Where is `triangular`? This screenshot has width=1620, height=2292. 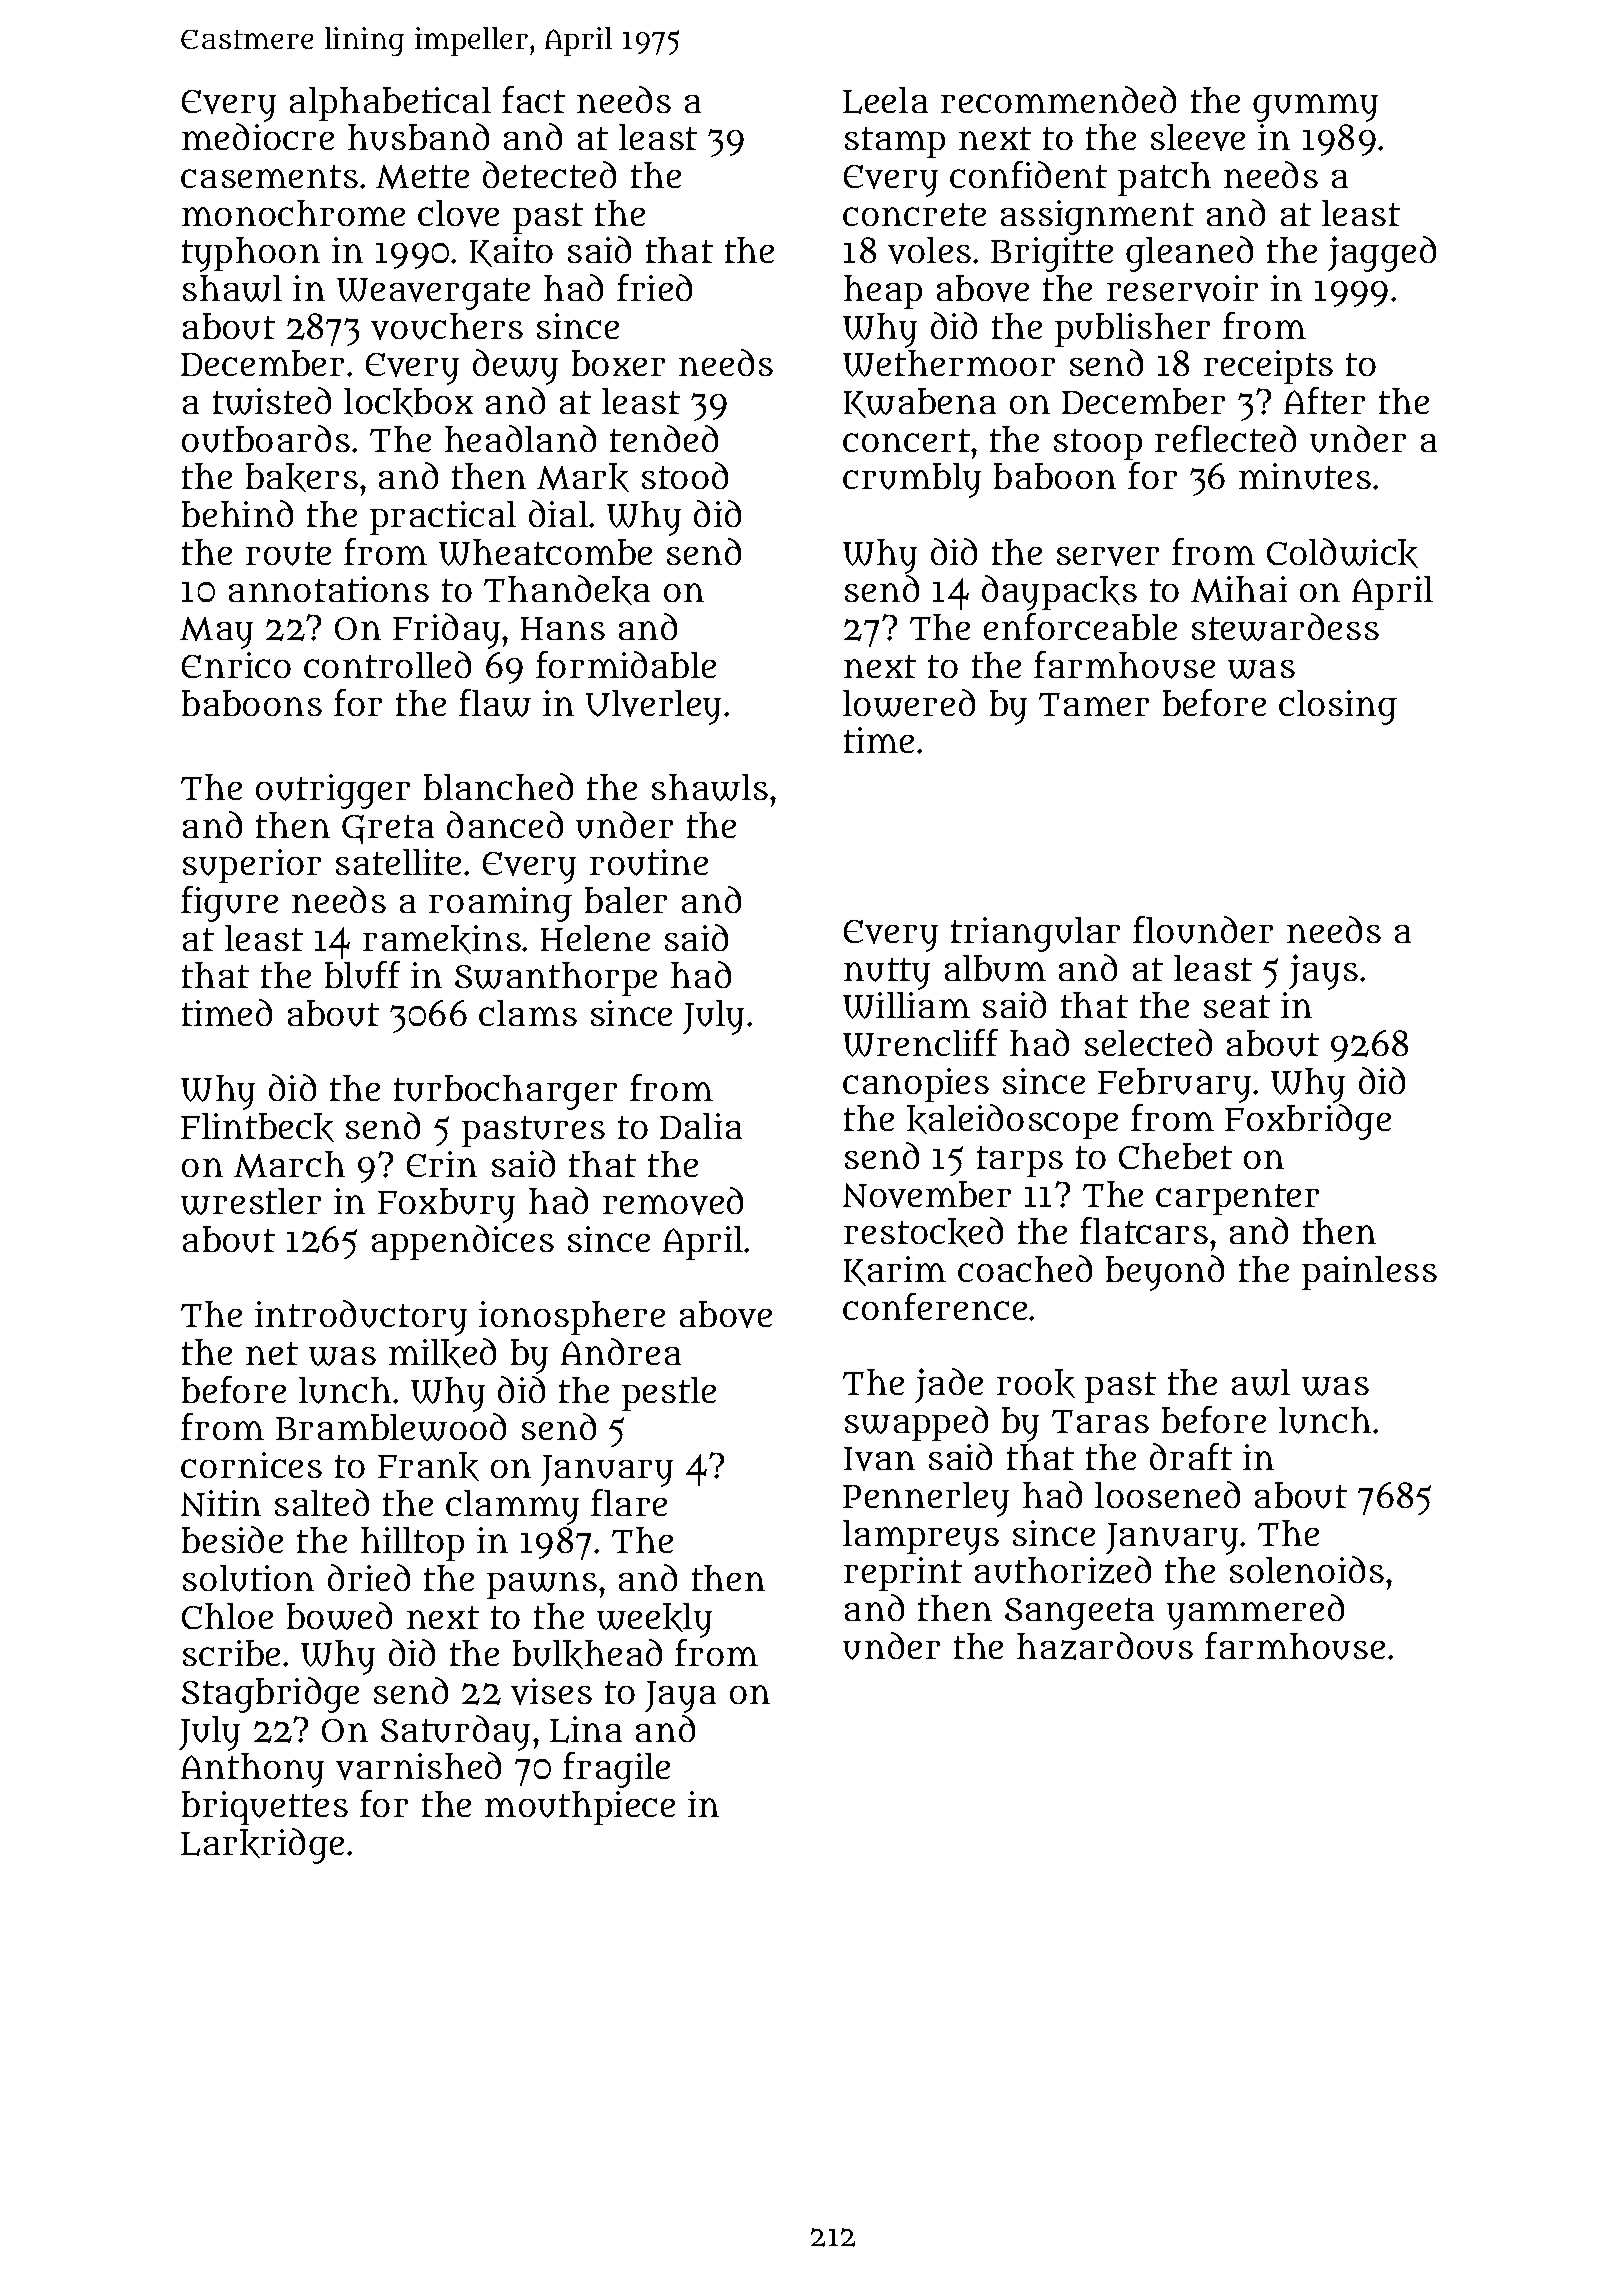 triangular is located at coordinates (1035, 934).
